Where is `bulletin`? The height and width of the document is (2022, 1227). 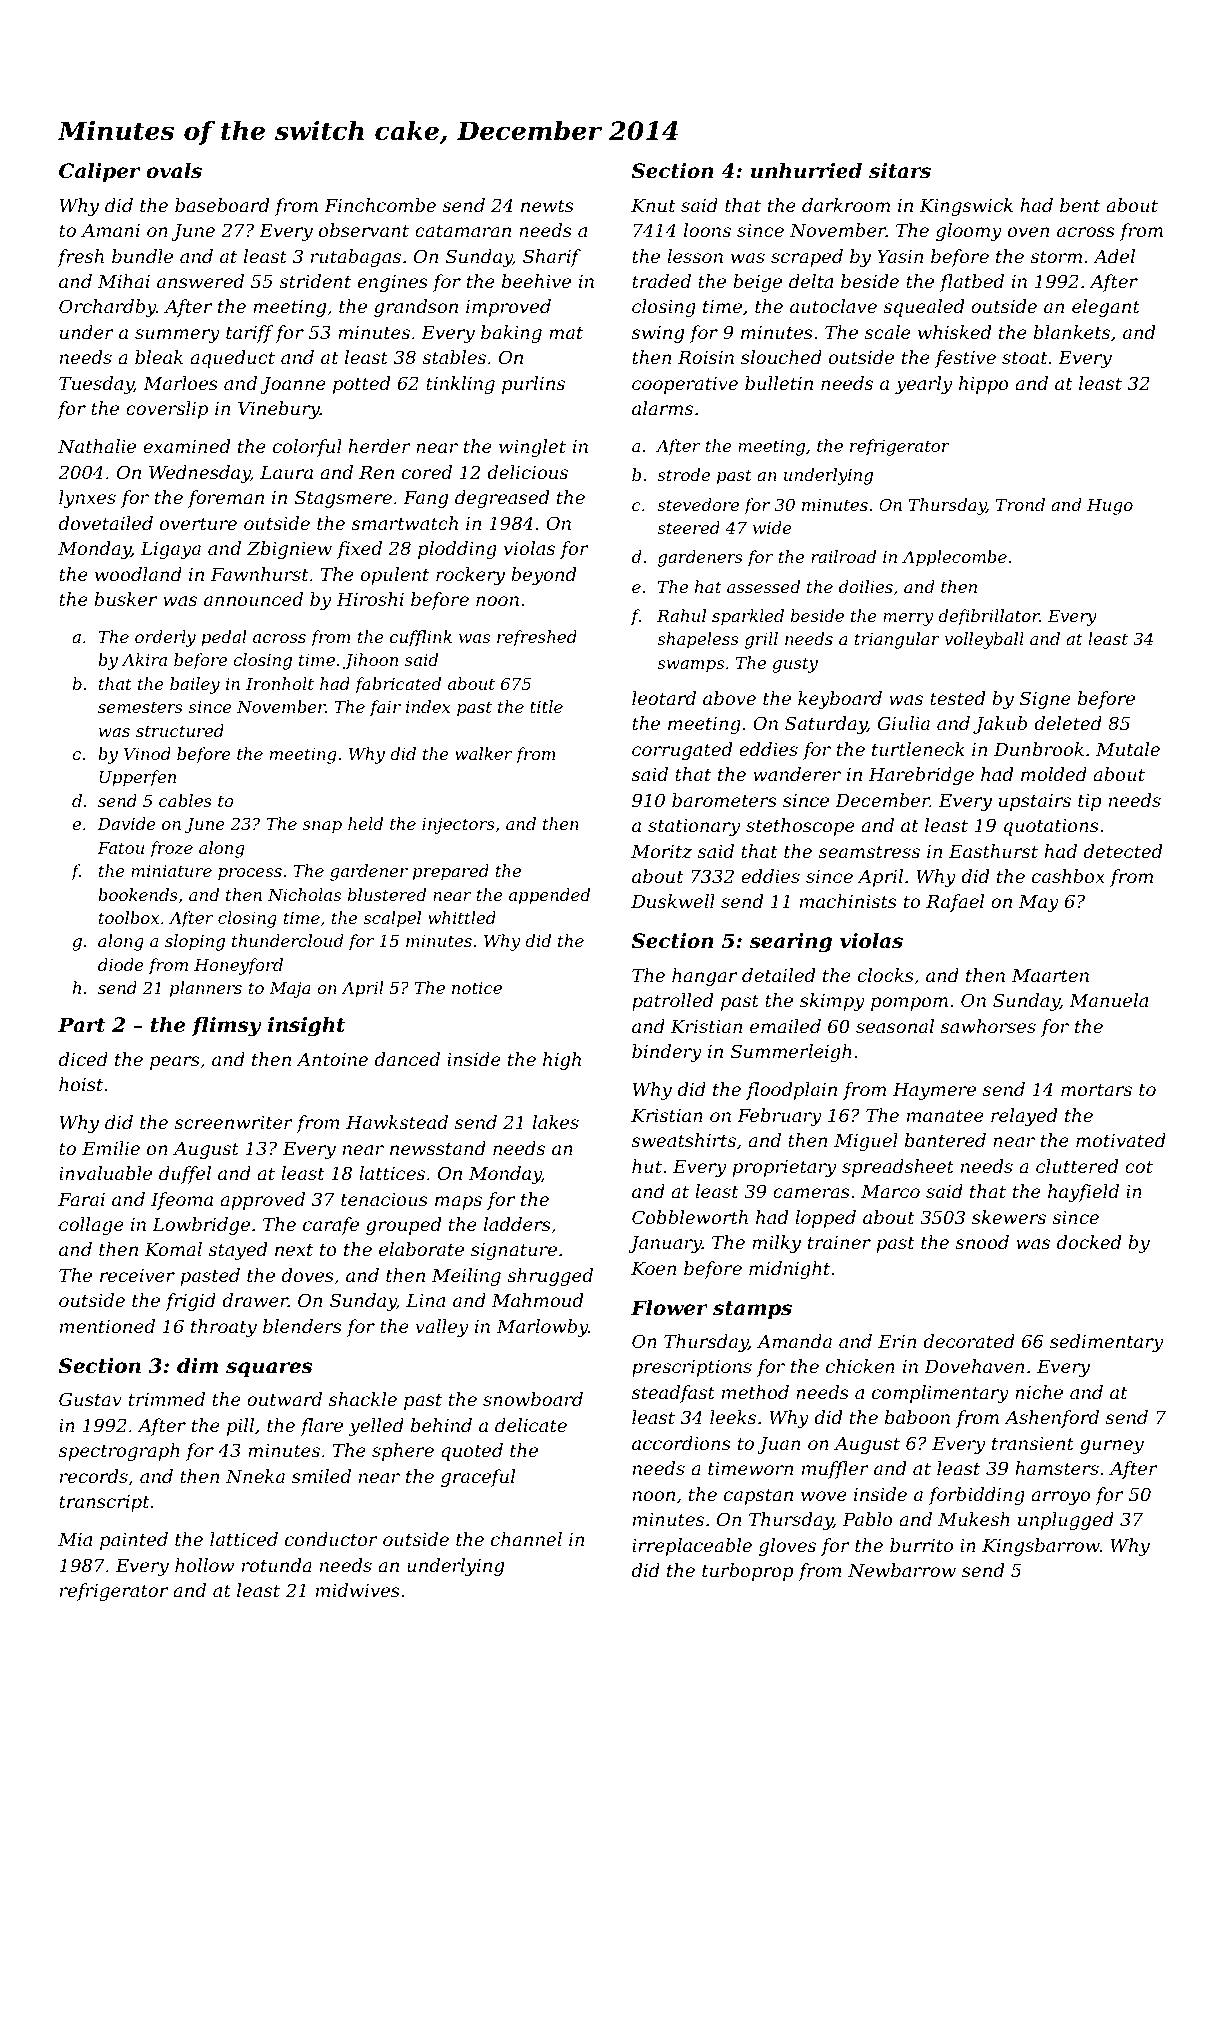 bulletin is located at coordinates (779, 383).
